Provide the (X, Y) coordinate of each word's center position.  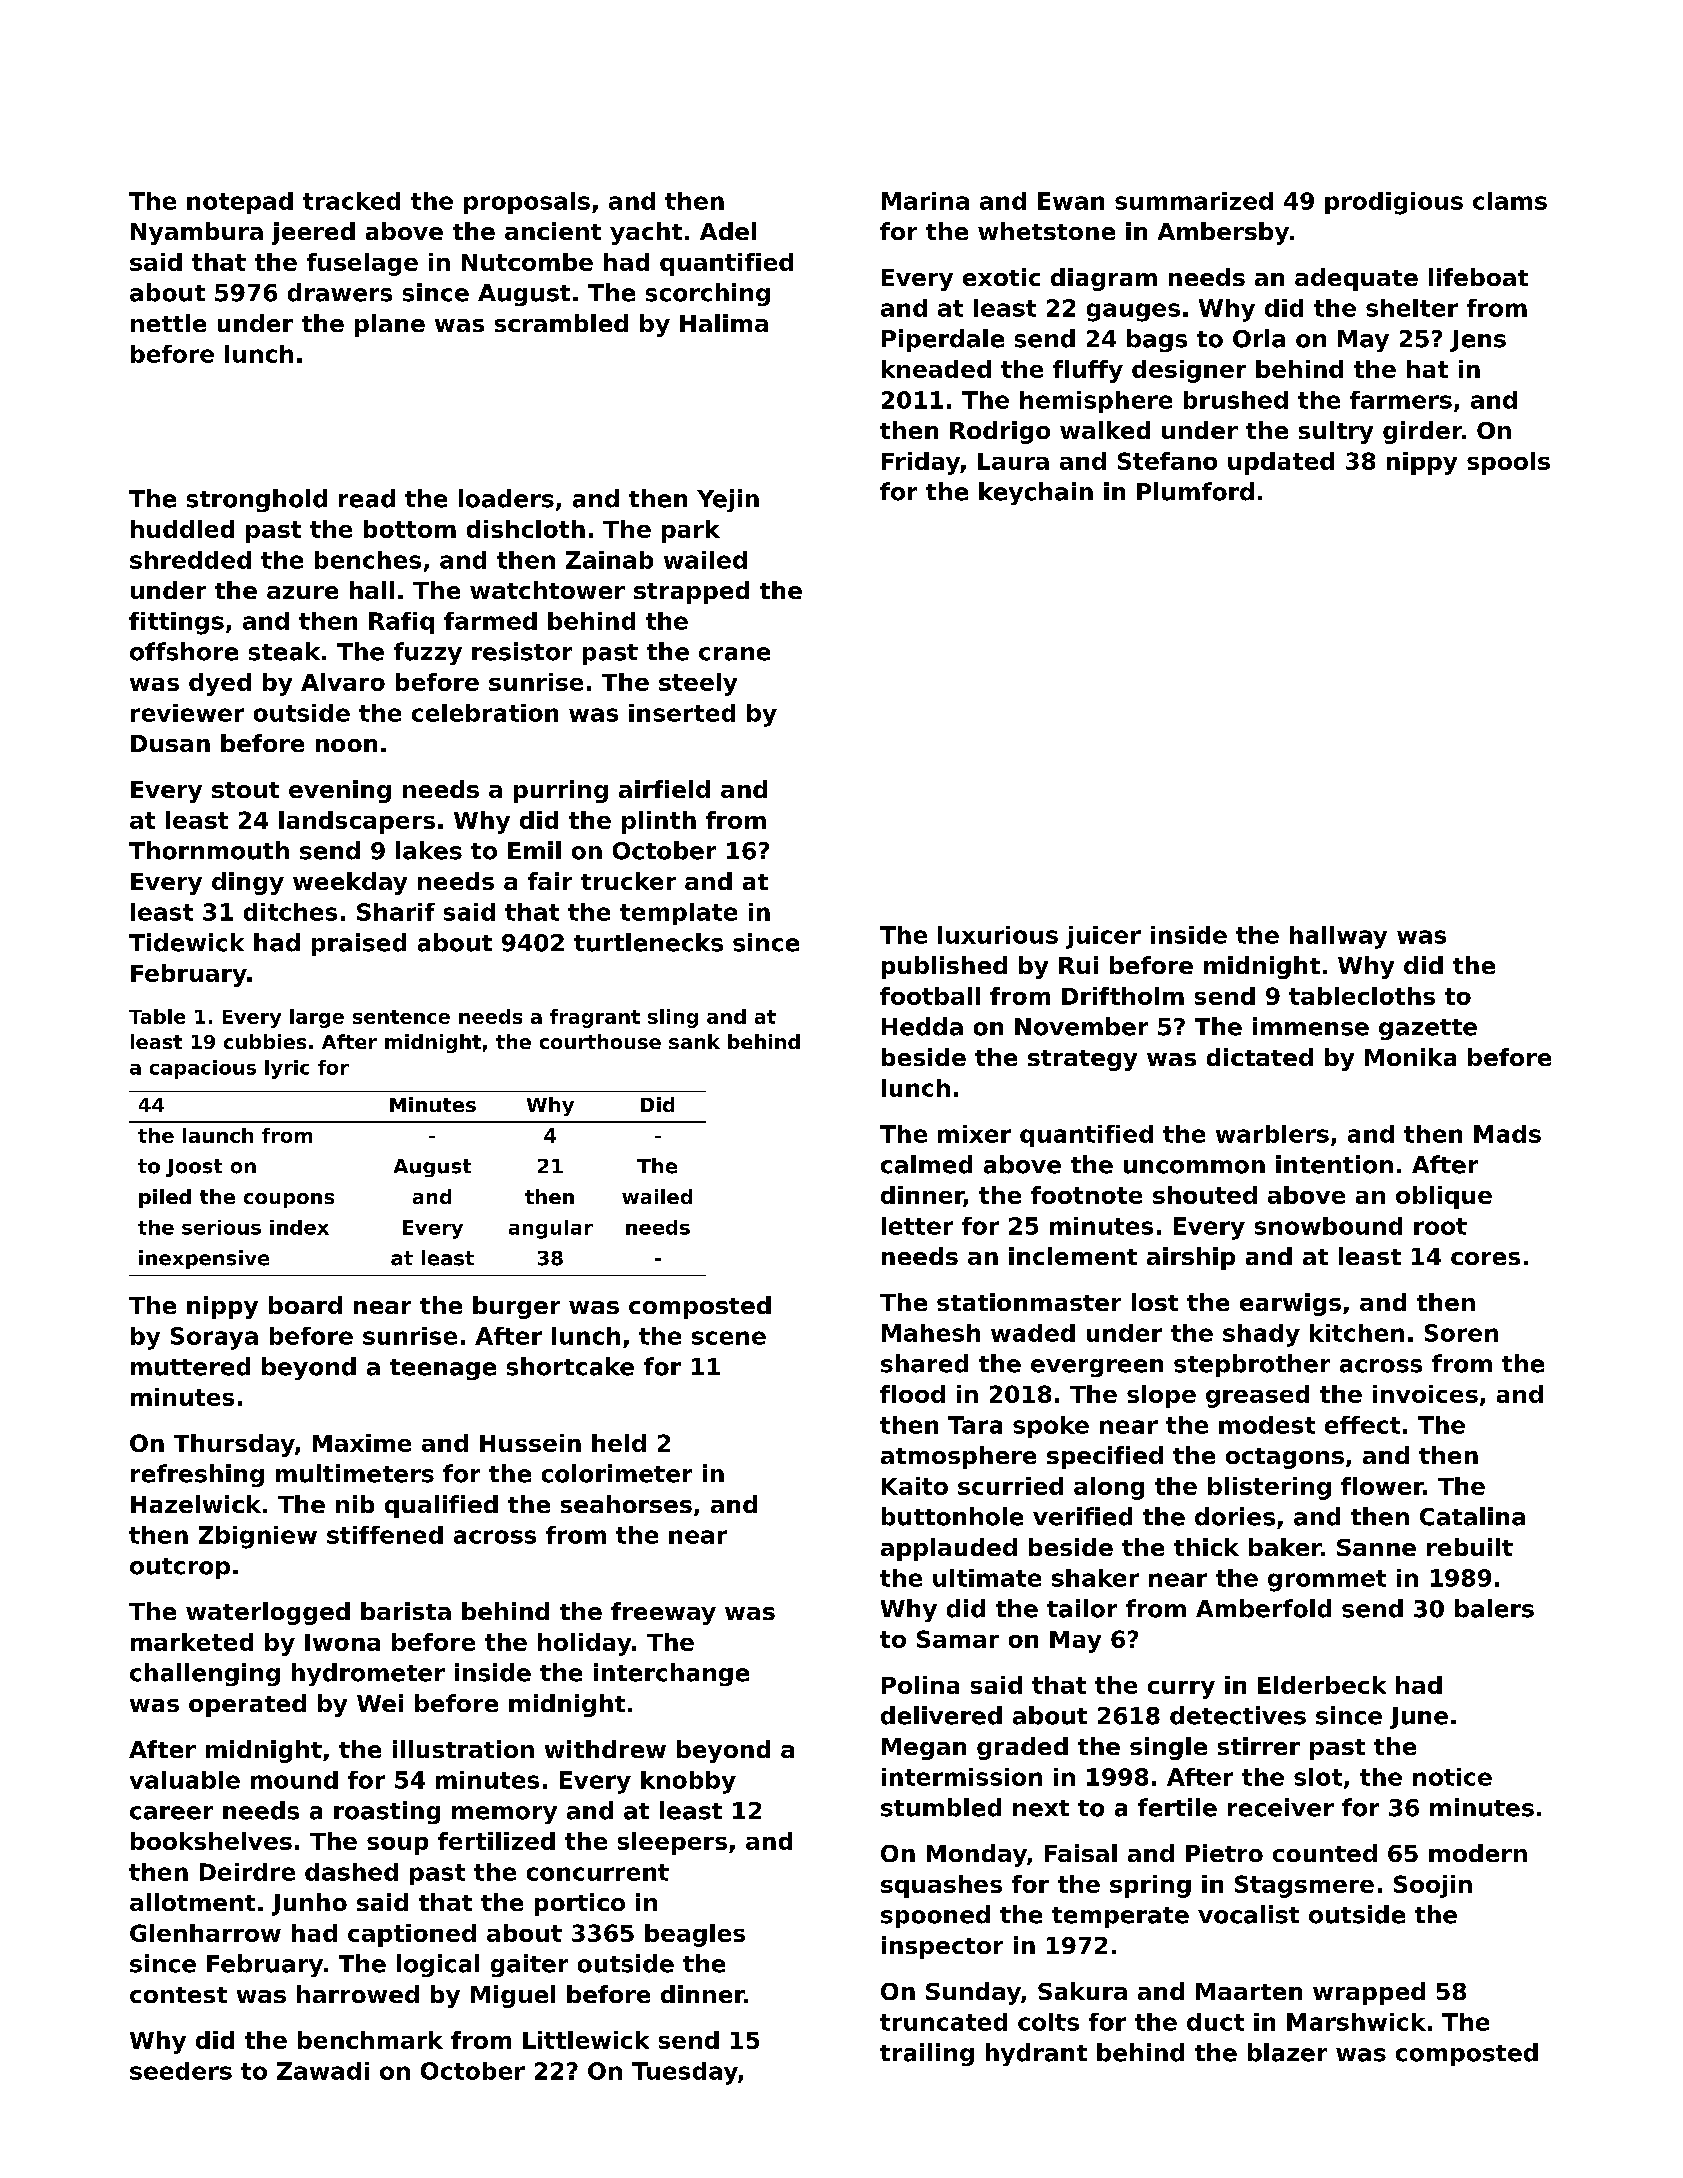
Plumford (1195, 491)
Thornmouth (209, 850)
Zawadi (323, 2071)
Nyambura (197, 233)
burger (516, 1307)
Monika (1410, 1057)
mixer (974, 1134)
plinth (659, 822)
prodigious (1394, 203)
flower (1382, 1486)
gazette (1428, 1029)
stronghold (257, 500)
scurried (1010, 1486)
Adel (728, 231)
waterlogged (268, 1613)
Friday (921, 463)
